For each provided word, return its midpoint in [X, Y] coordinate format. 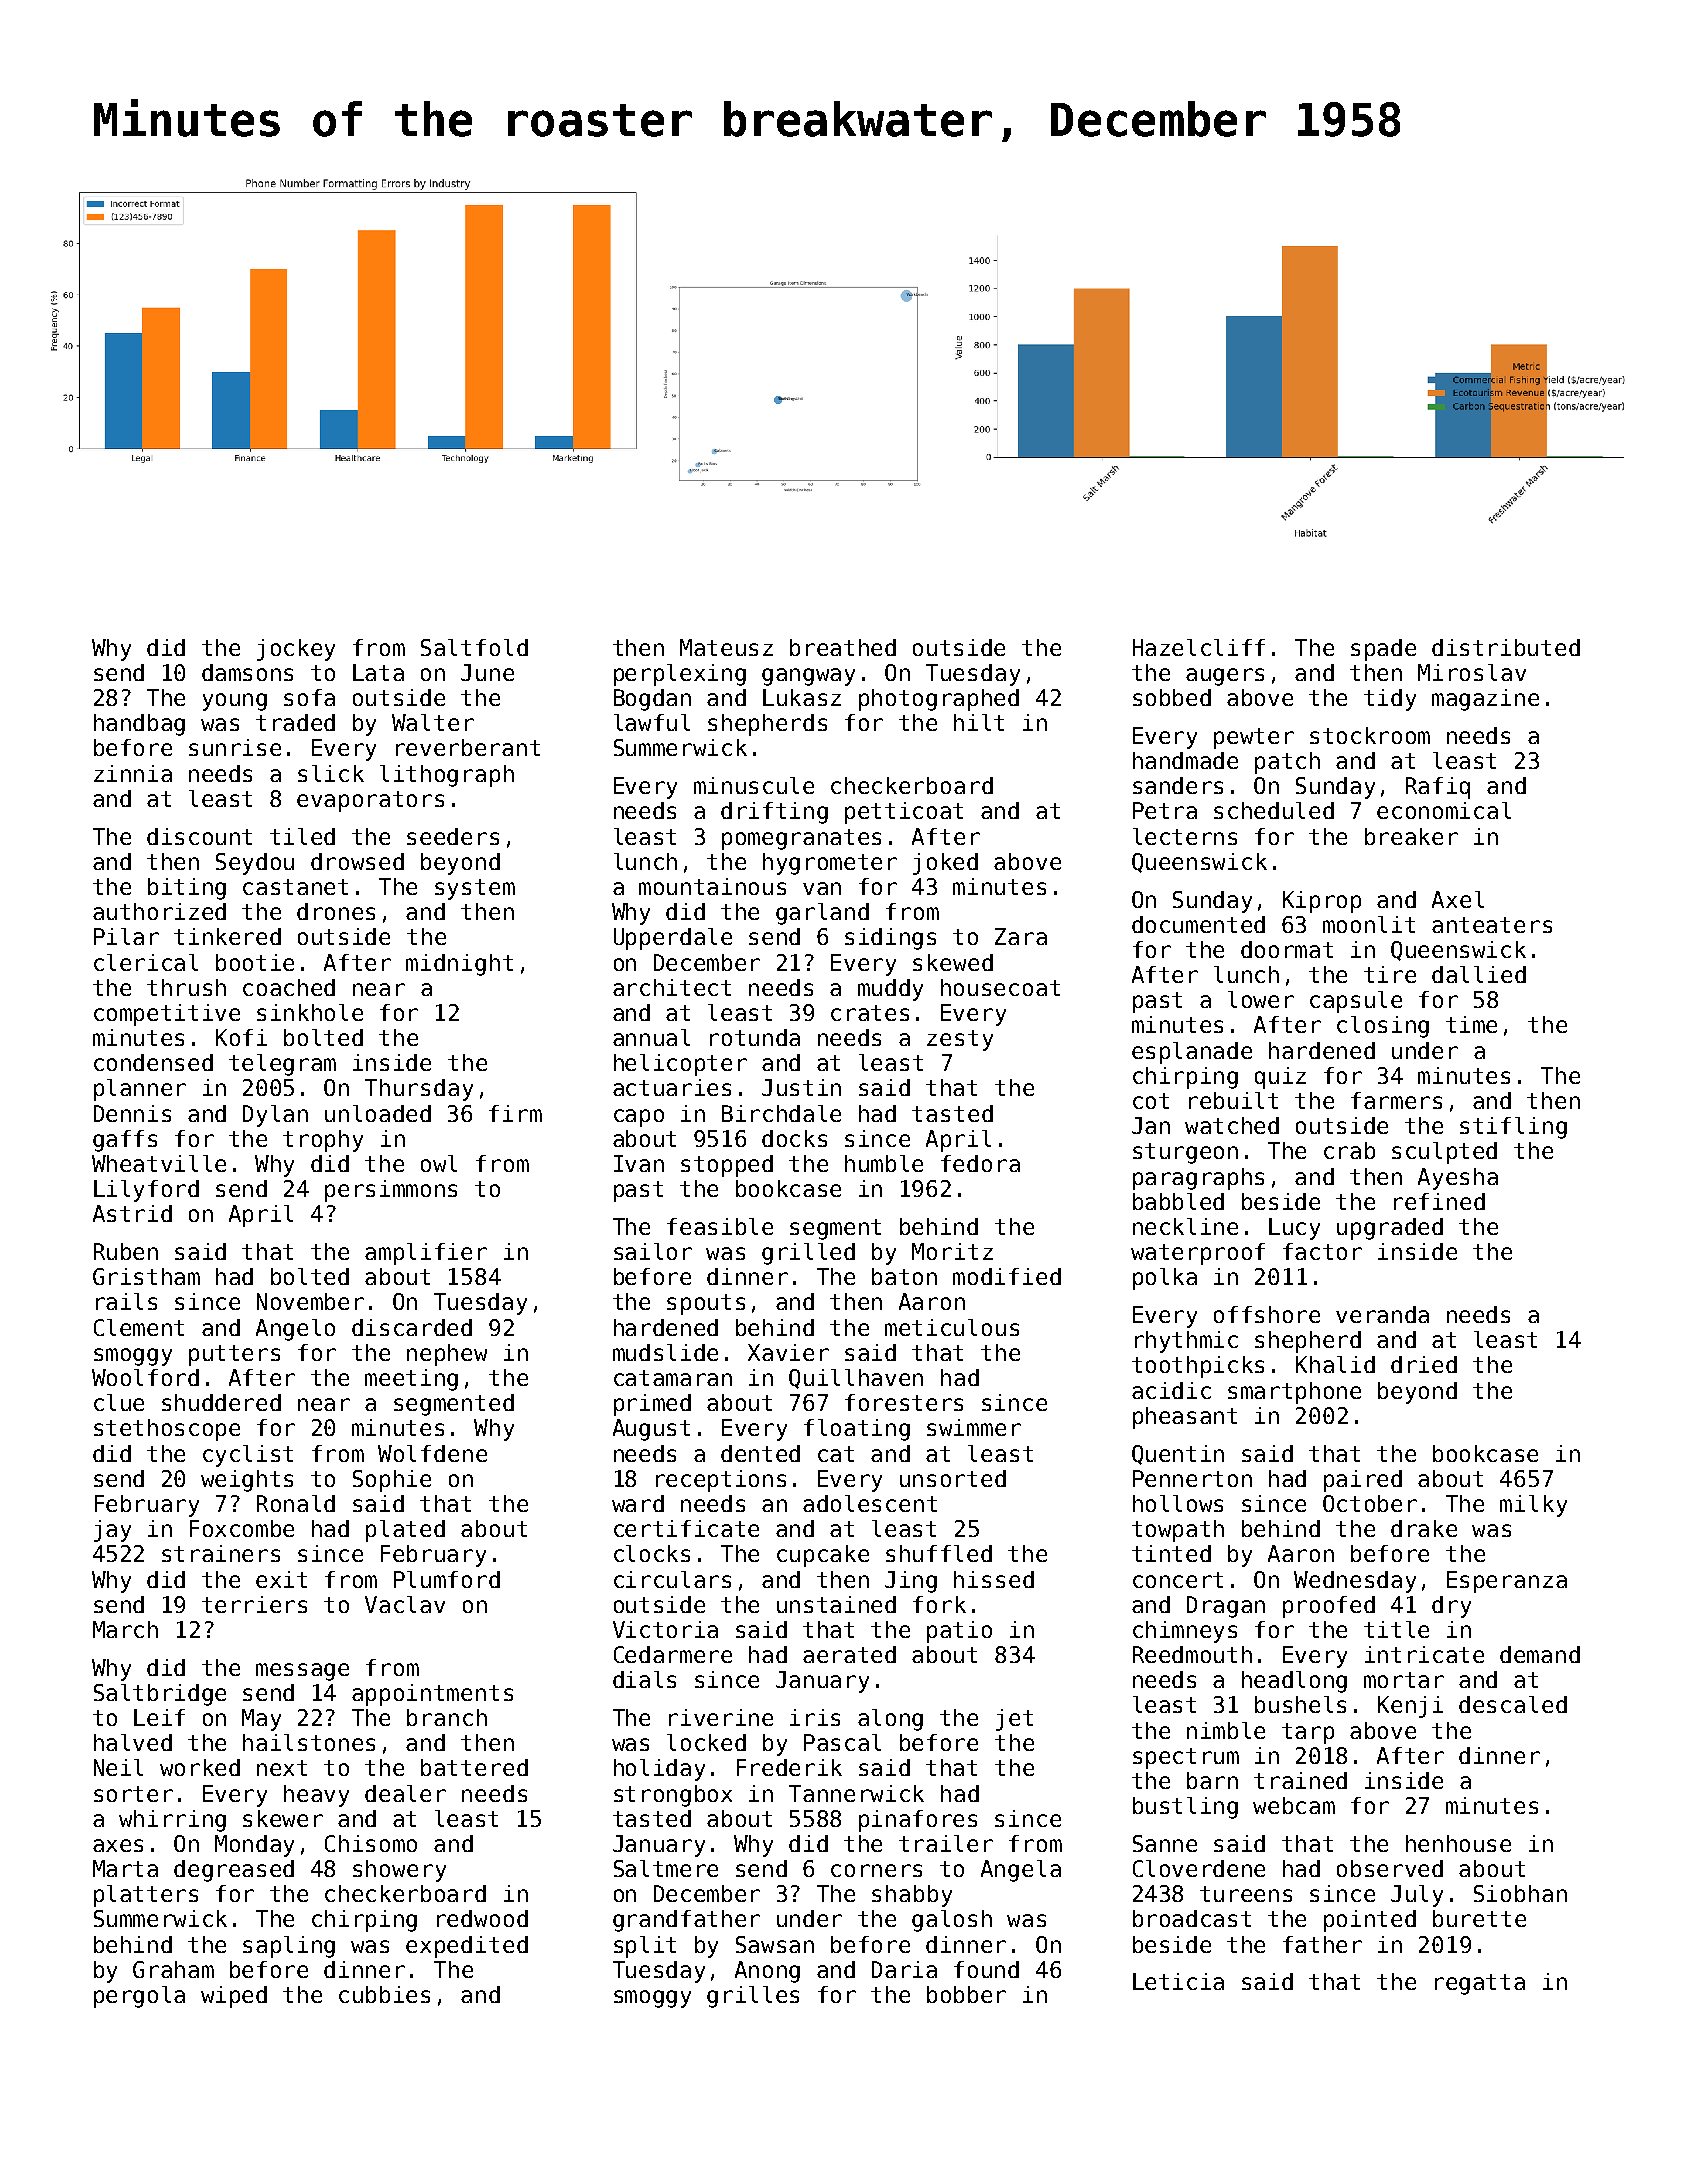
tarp [1308, 1733]
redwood [482, 1918]
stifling [1513, 1128]
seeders [453, 836]
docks [794, 1138]
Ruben [126, 1251]
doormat [1287, 949]
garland [822, 914]
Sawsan [775, 1944]
